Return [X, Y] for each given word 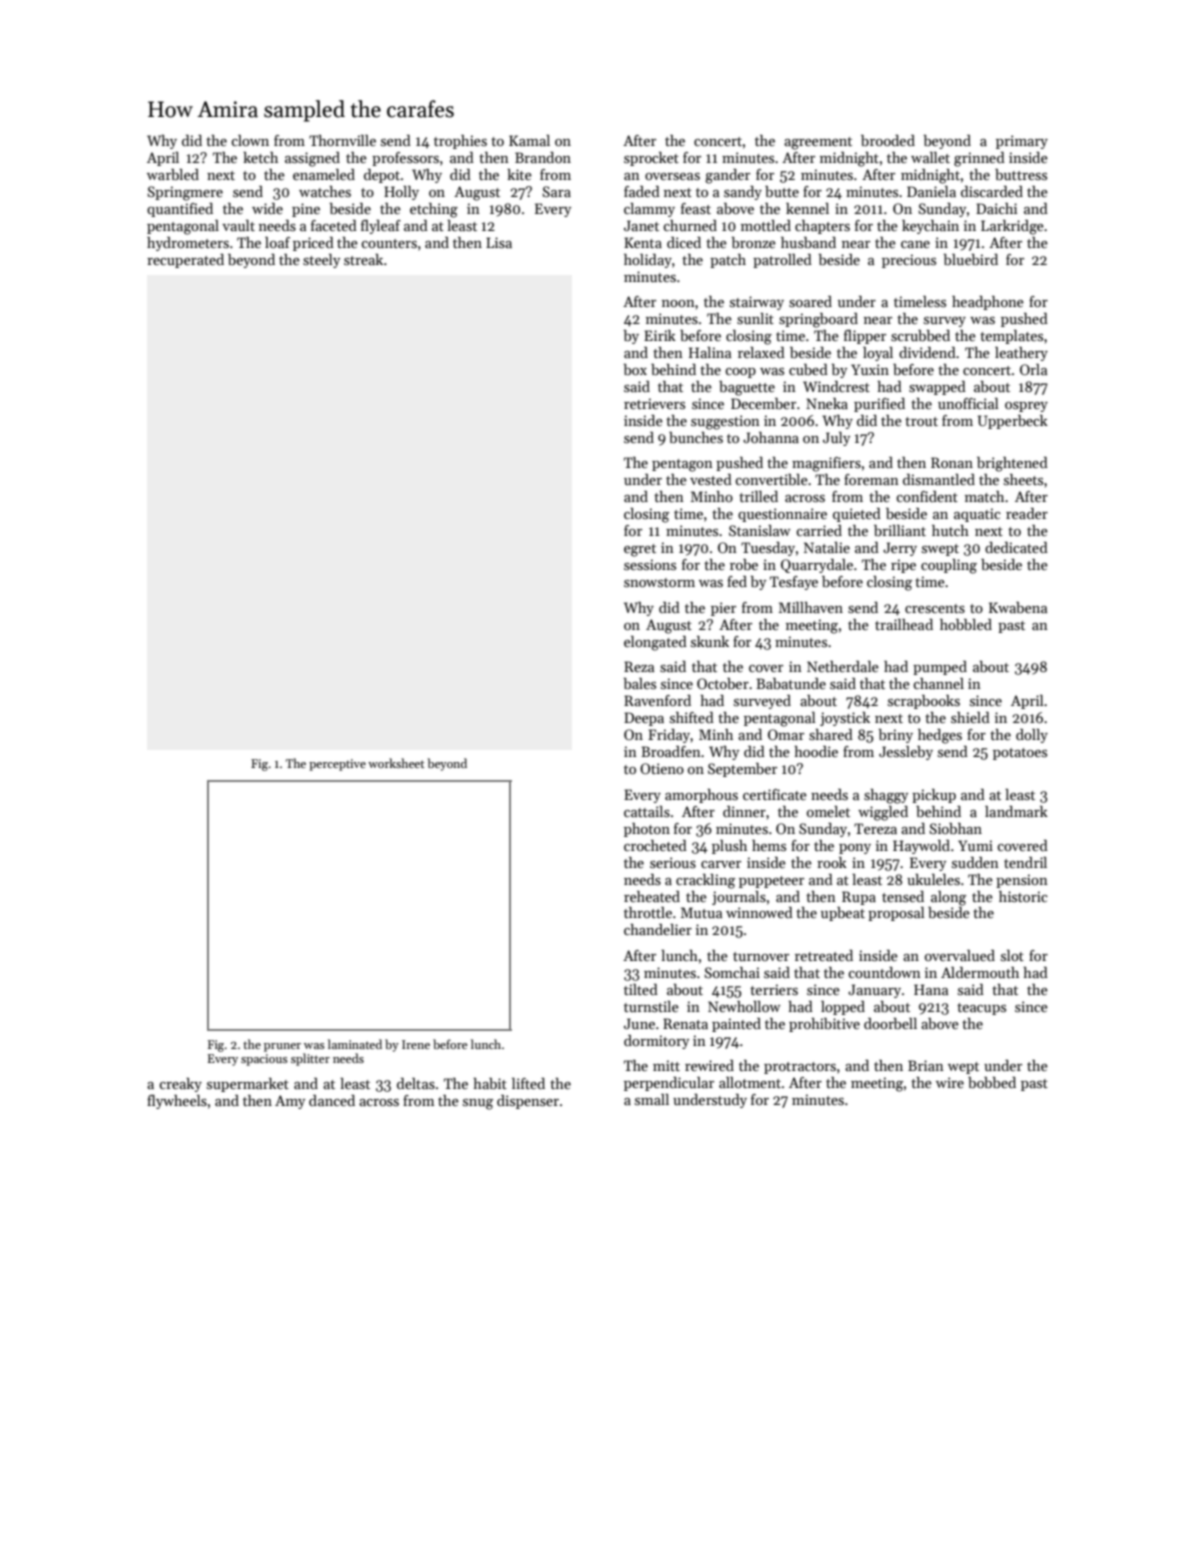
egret [640, 550]
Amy [290, 1102]
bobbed [992, 1082]
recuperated [185, 261]
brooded [888, 140]
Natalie [827, 547]
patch [728, 261]
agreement [818, 143]
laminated [355, 1044]
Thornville [342, 140]
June [639, 1023]
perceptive [337, 765]
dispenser [528, 1102]
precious [909, 261]
